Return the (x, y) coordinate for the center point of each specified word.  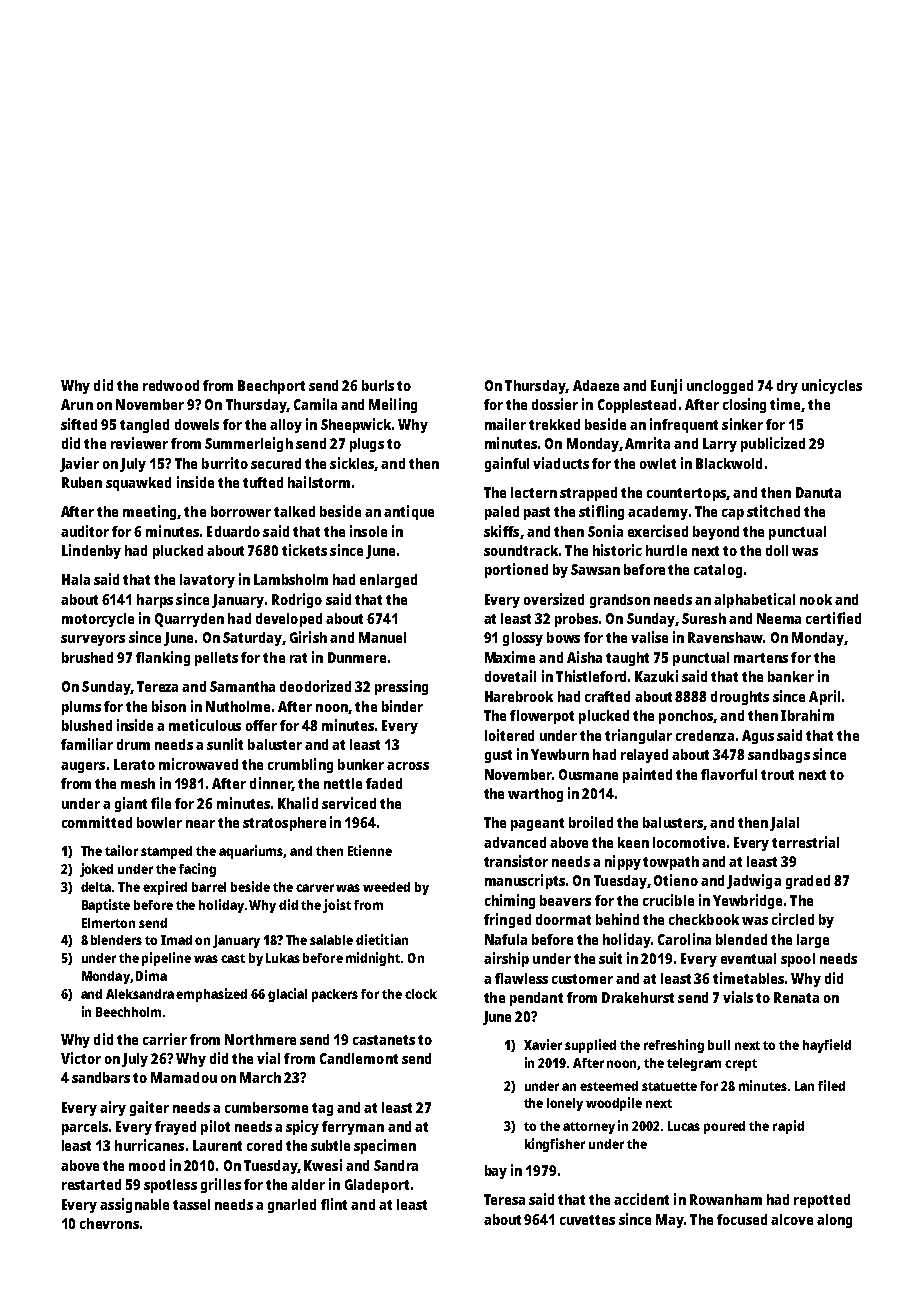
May (670, 1221)
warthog (535, 795)
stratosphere (284, 824)
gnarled (292, 1206)
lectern (534, 492)
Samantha (242, 686)
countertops (686, 494)
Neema (779, 618)
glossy (523, 639)
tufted (263, 482)
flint (334, 1204)
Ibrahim (807, 715)
